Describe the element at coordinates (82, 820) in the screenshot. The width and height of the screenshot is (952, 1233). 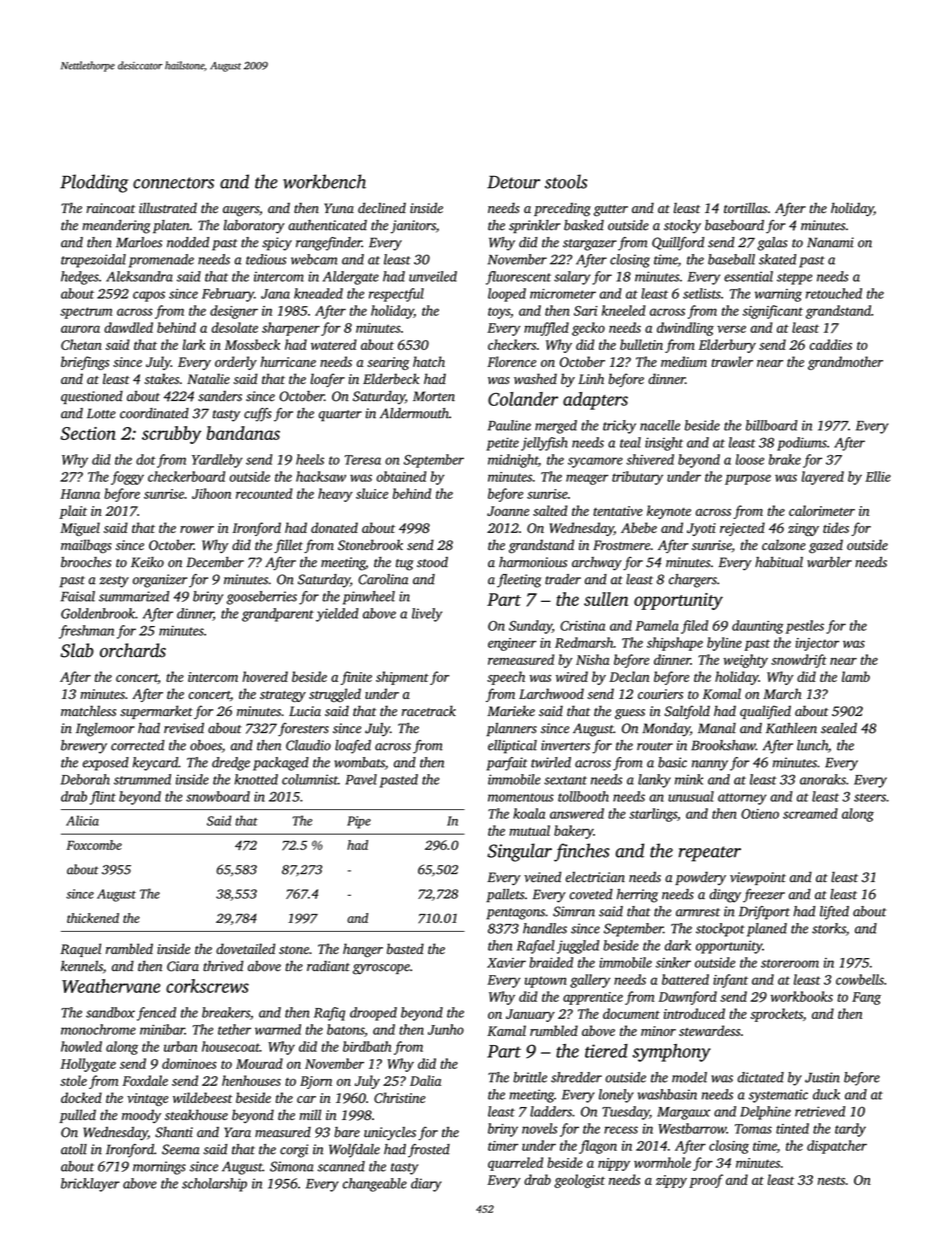
I see `Alicia` at that location.
